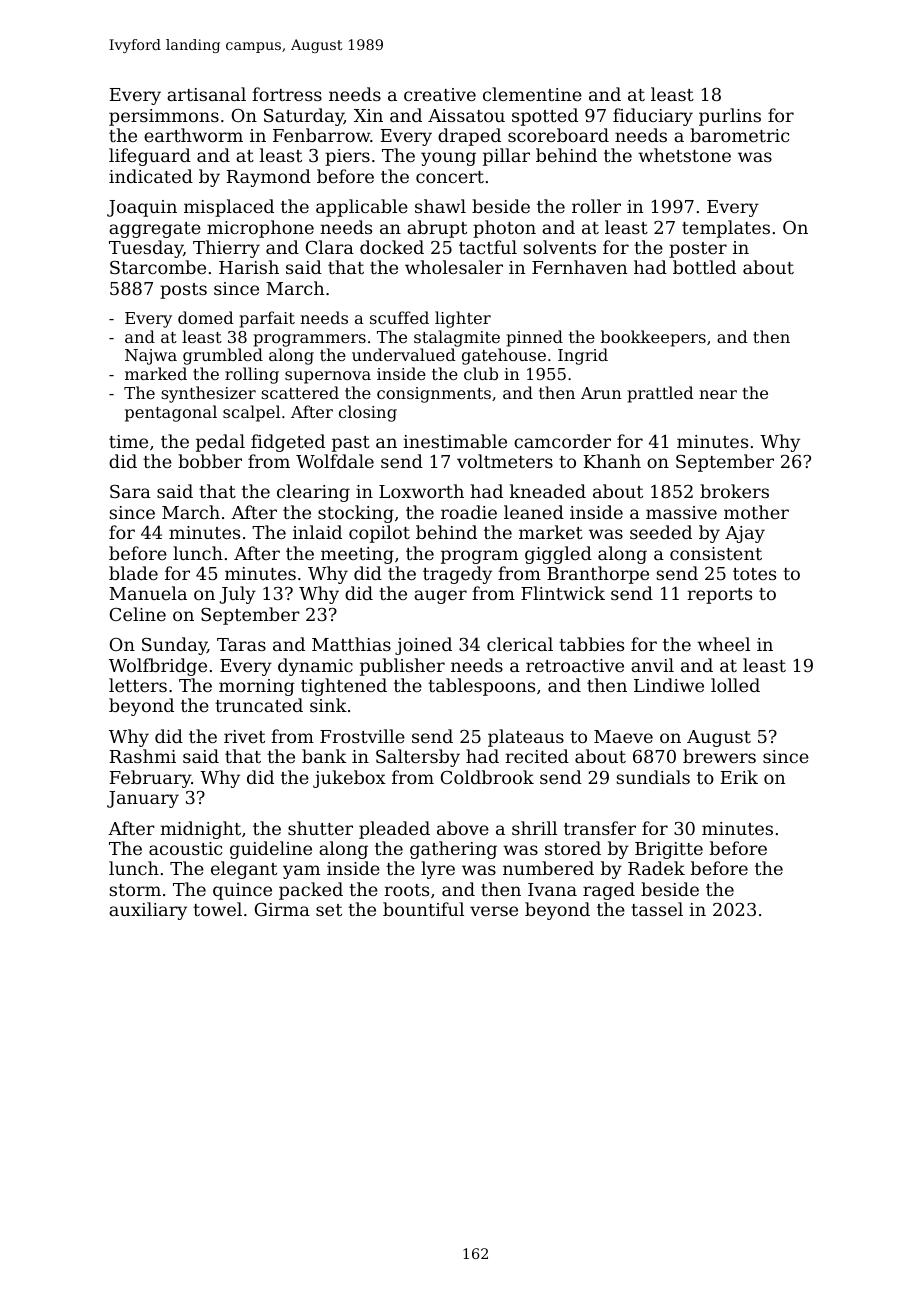 The height and width of the image is (1308, 924). I want to click on blade, so click(133, 573).
